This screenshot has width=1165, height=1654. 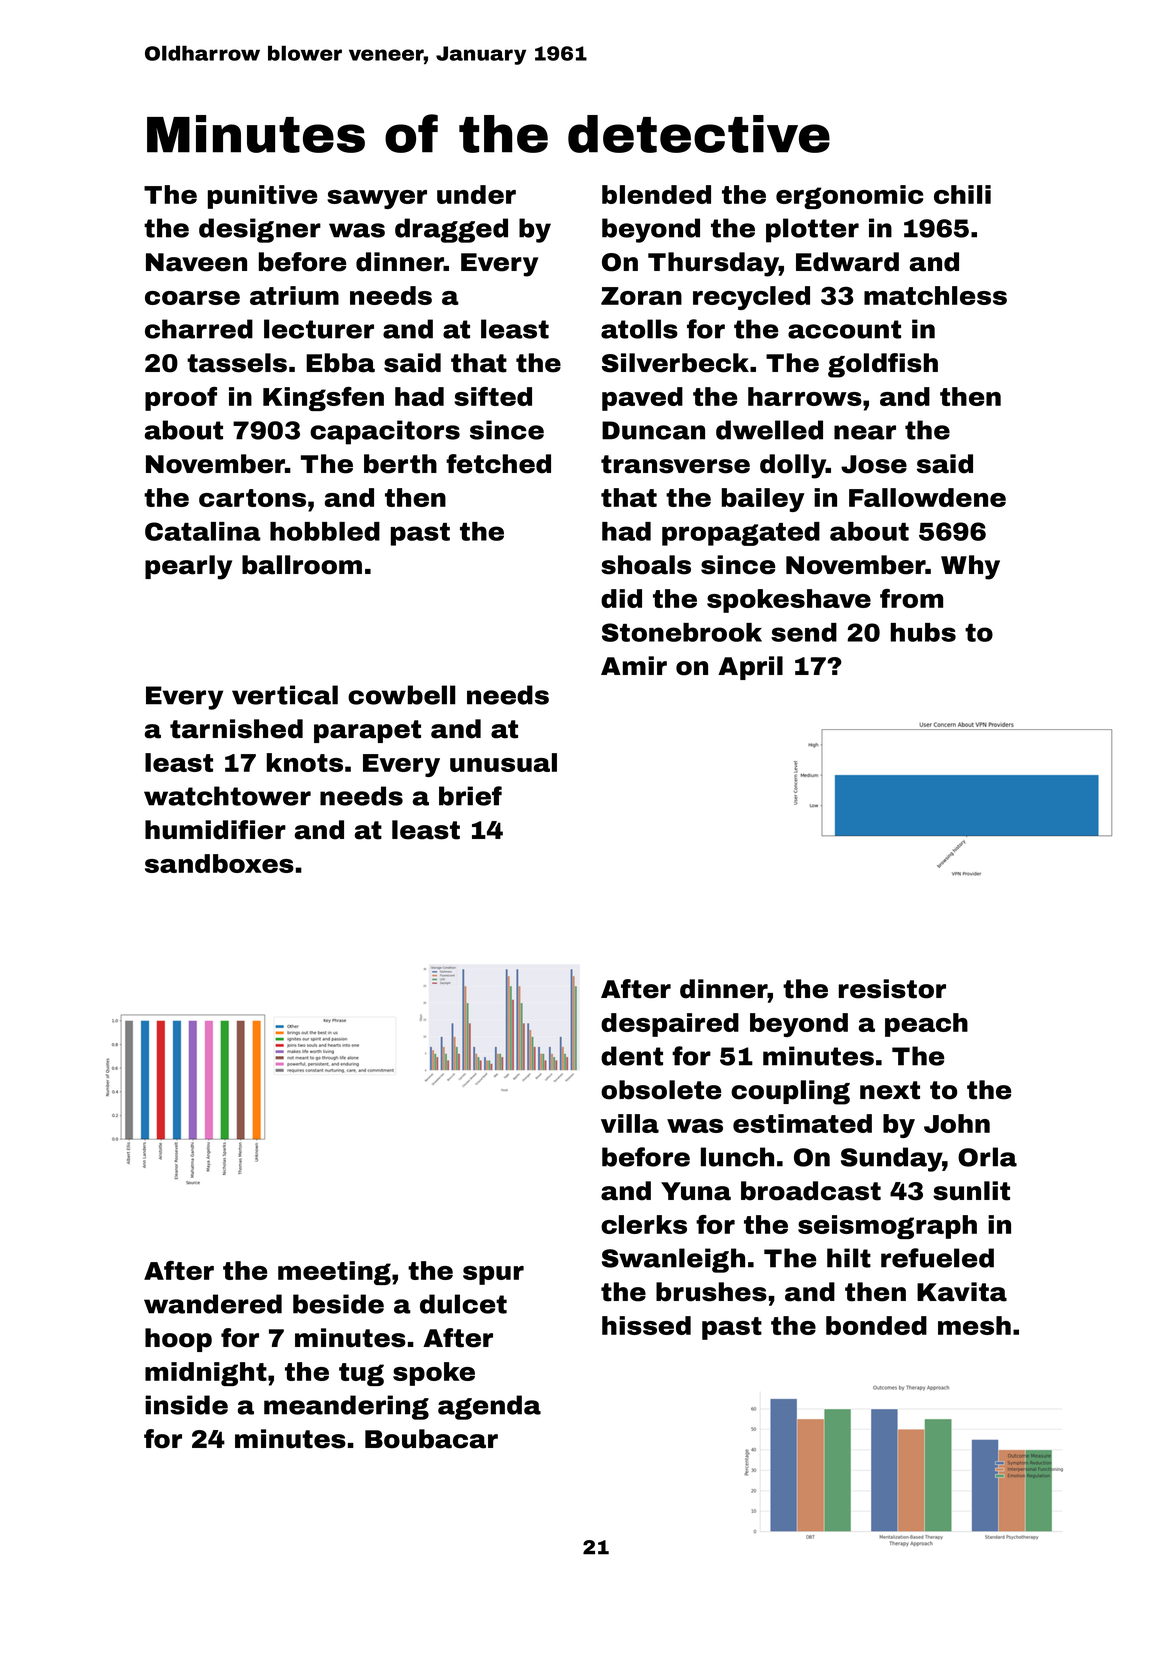 I want to click on proof, so click(x=181, y=399).
